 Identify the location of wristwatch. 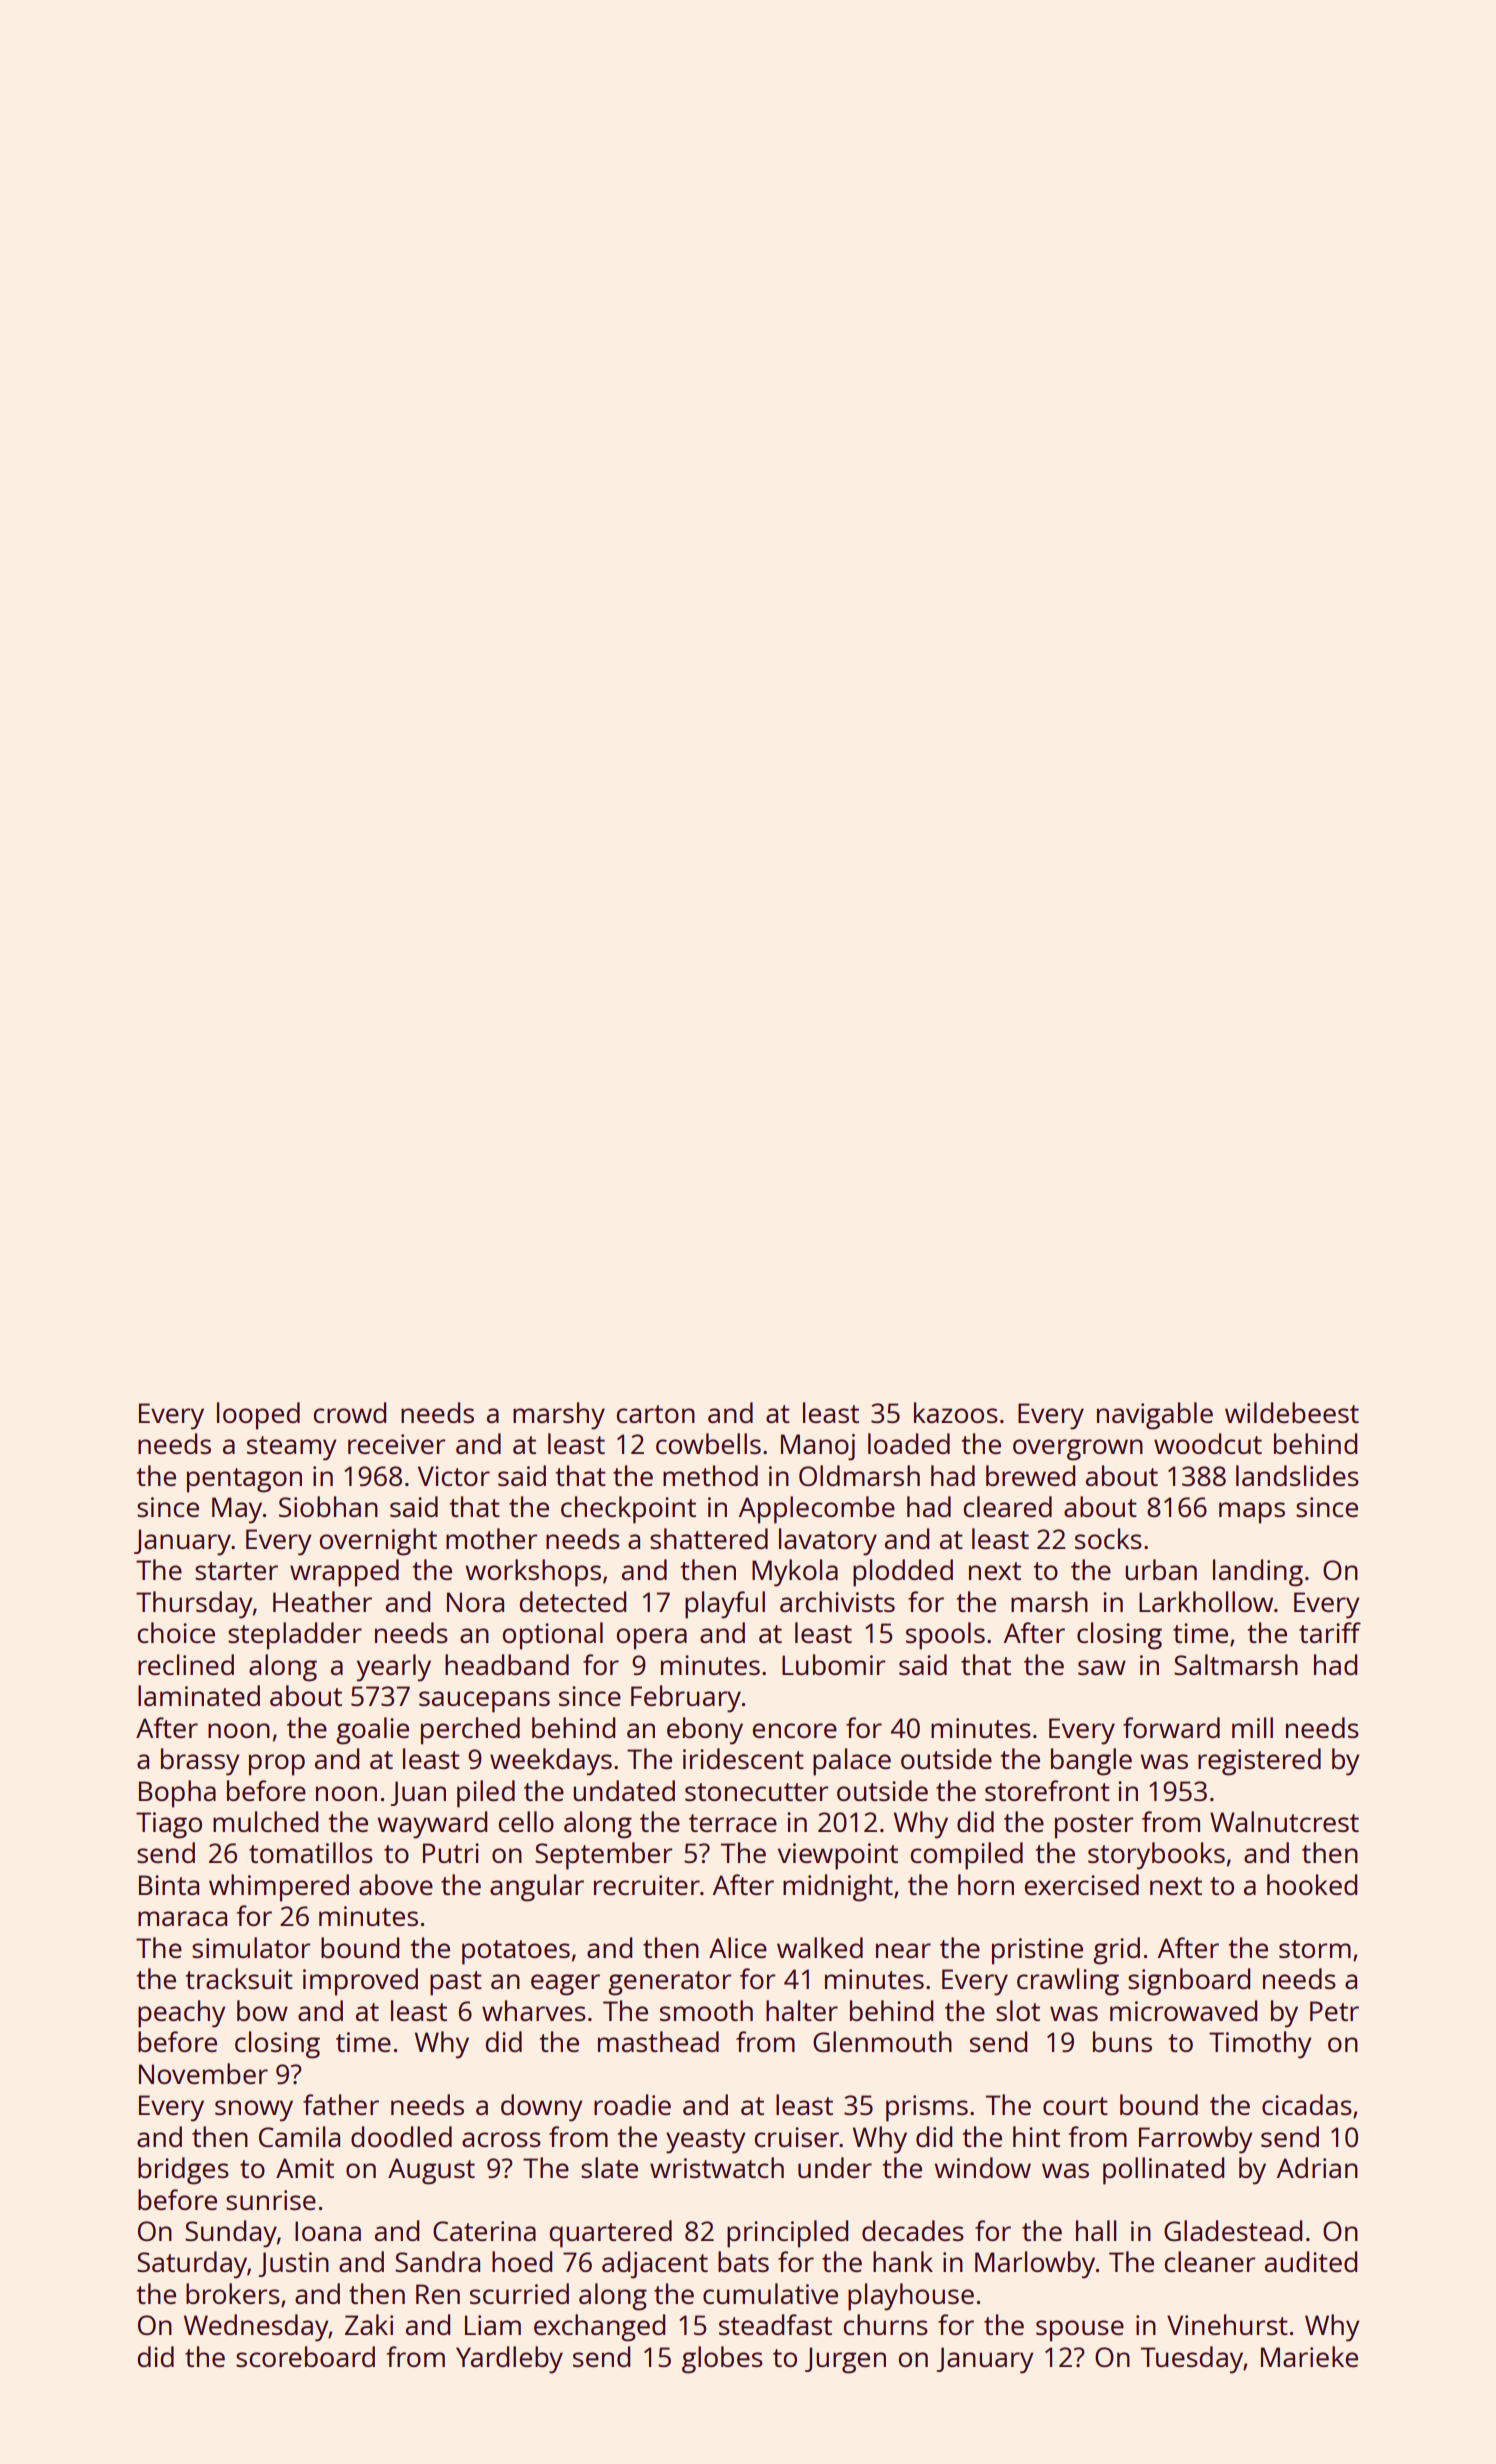
(717, 2167).
